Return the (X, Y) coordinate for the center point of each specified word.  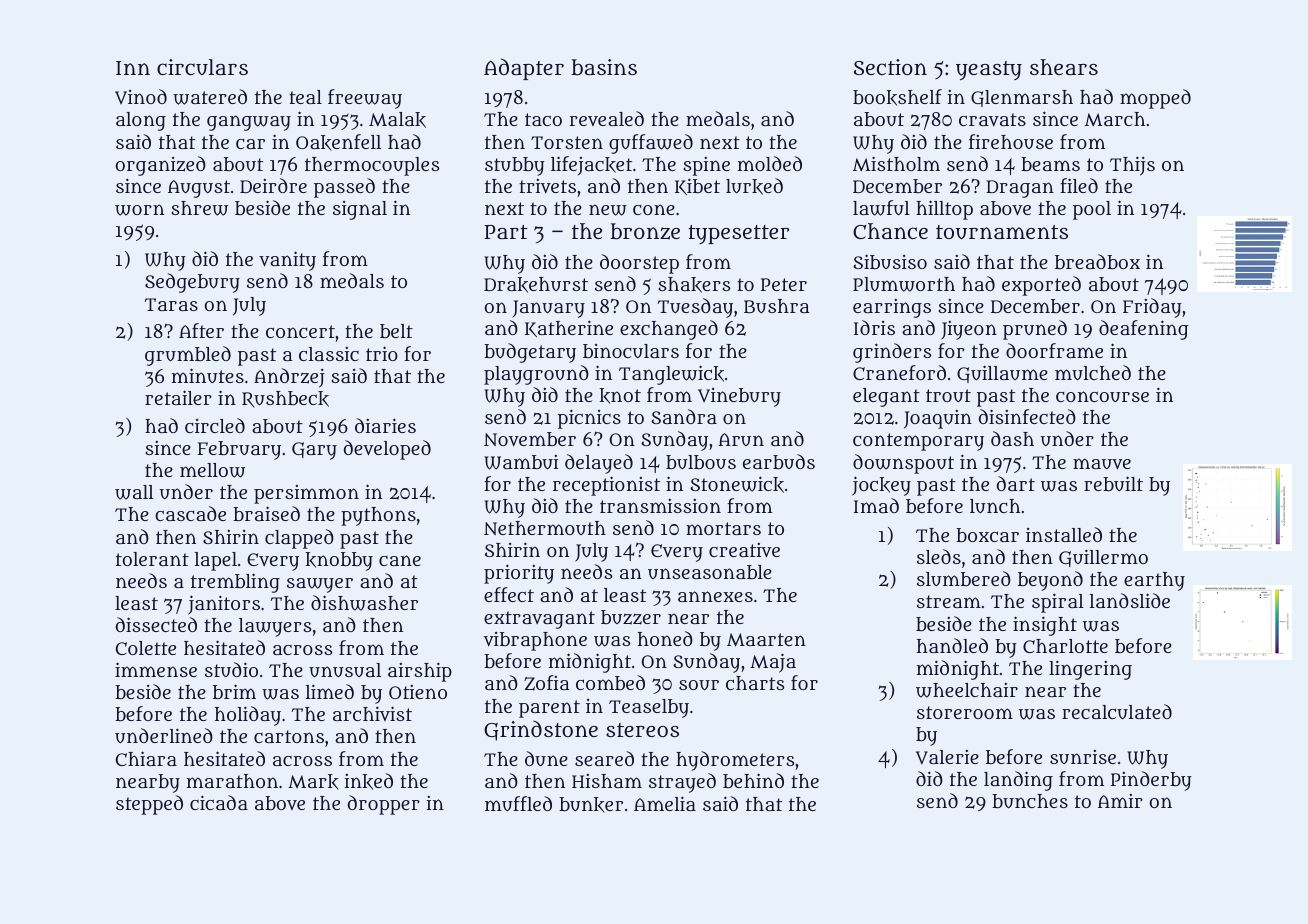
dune (546, 759)
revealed (606, 118)
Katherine (569, 328)
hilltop (944, 210)
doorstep (639, 264)
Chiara (146, 758)
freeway (365, 99)
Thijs (1132, 166)
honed (665, 638)
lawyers (275, 627)
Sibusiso (890, 261)
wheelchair (967, 690)
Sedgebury (192, 283)
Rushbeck (285, 399)
